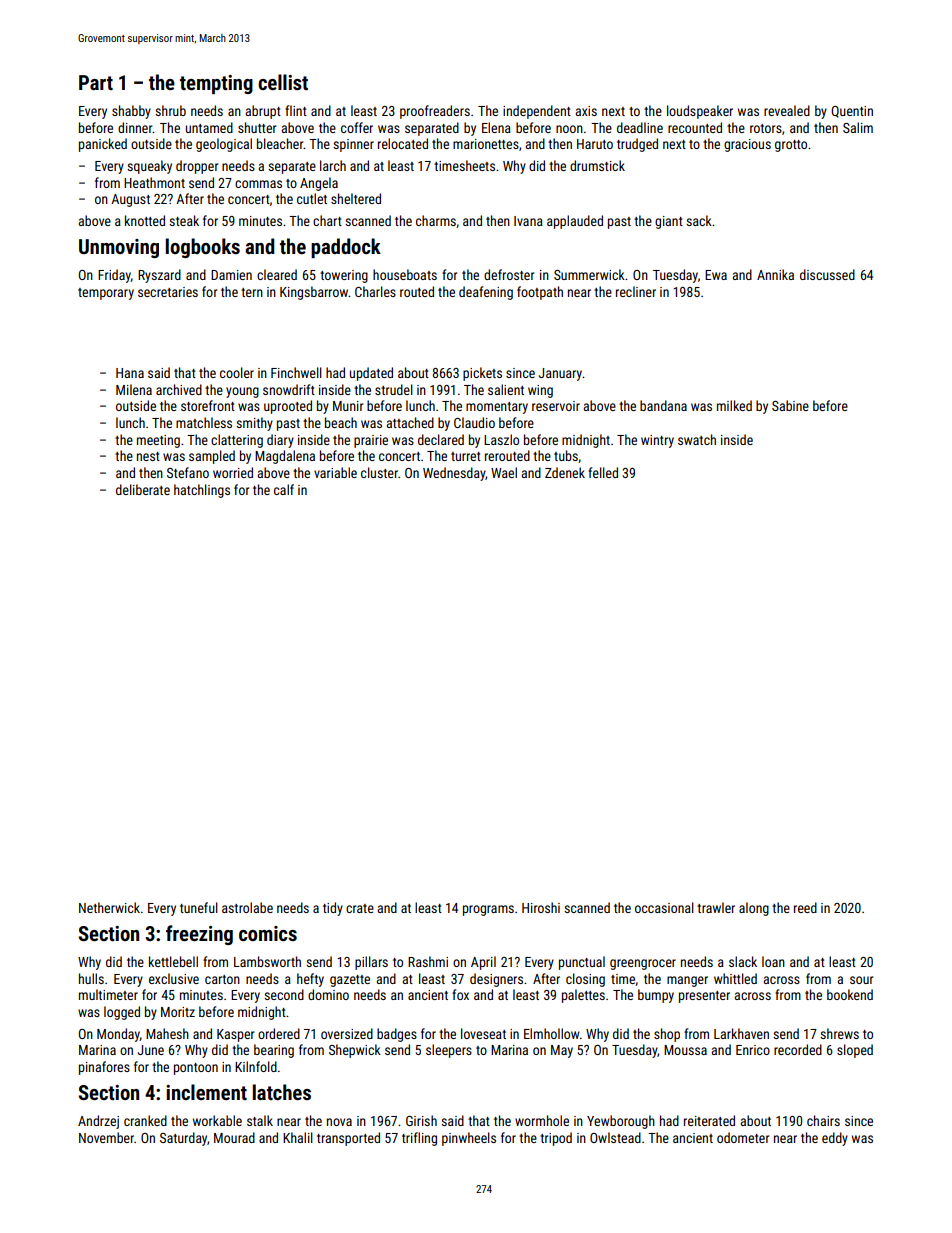 Image resolution: width=952 pixels, height=1233 pixels. I want to click on dinner, so click(135, 127).
